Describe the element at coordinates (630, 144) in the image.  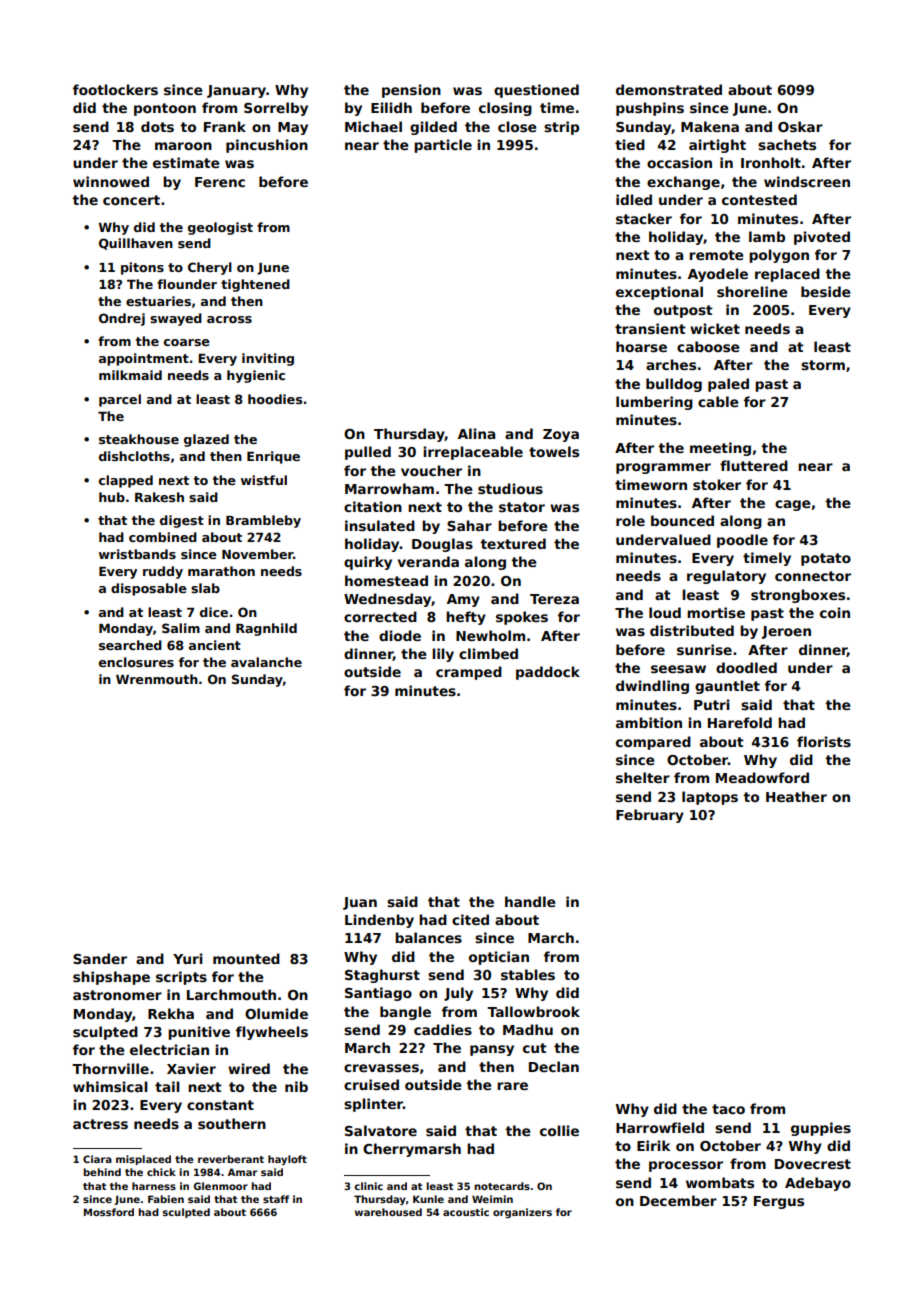
I see `tied` at that location.
